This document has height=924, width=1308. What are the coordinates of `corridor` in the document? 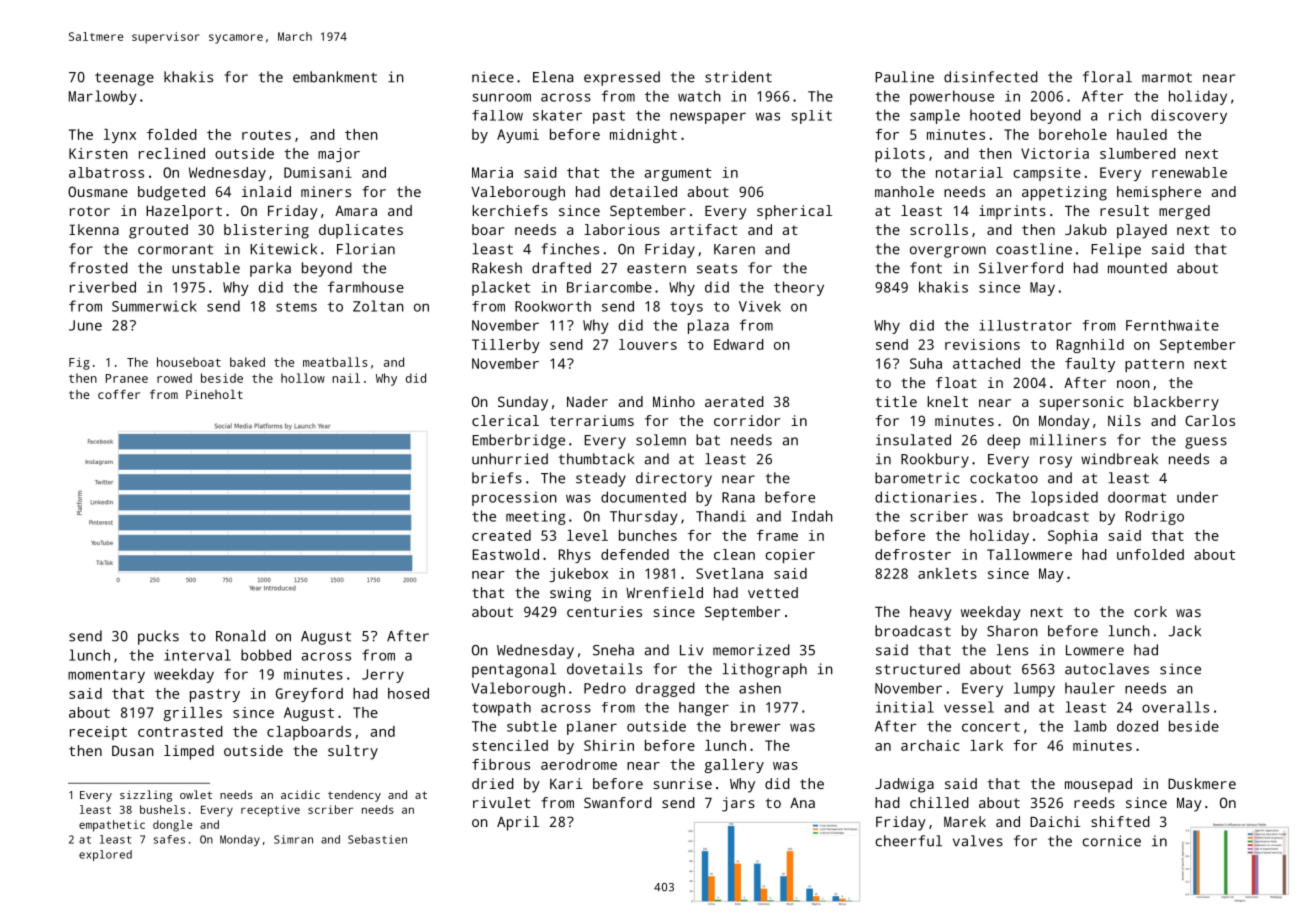 It's located at (747, 420).
